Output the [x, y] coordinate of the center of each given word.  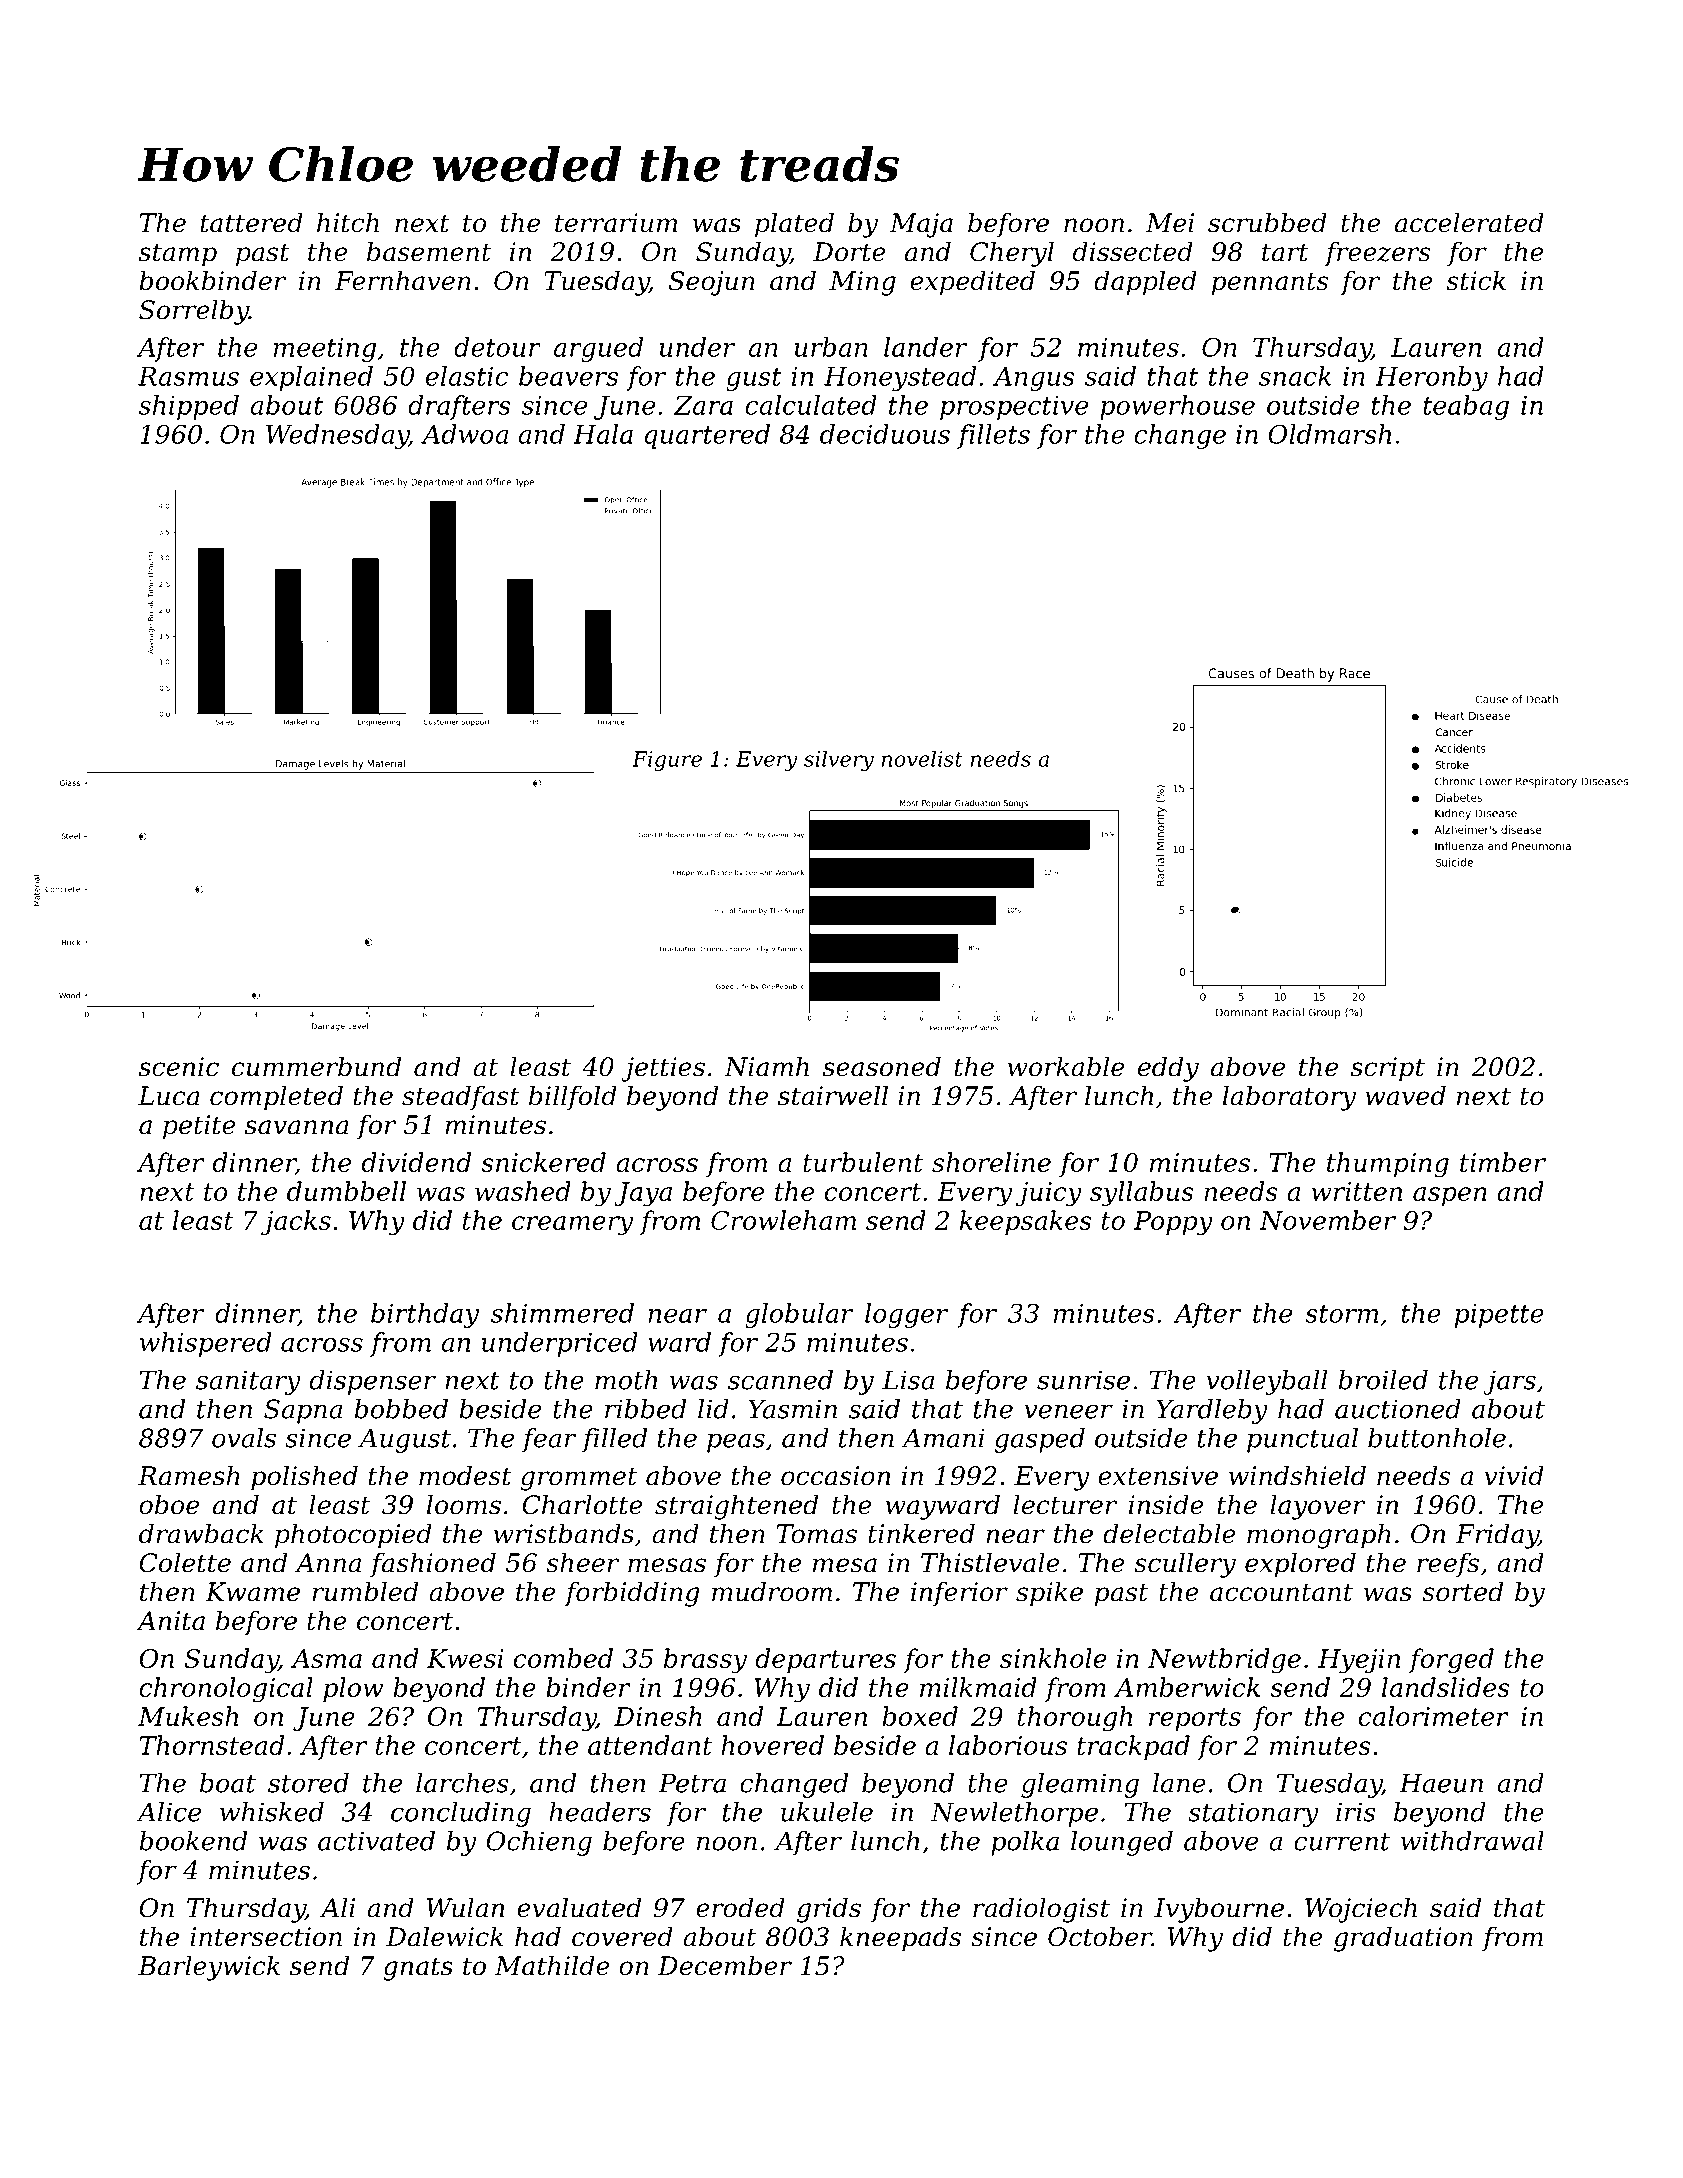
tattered [252, 222]
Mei [1170, 223]
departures [825, 1660]
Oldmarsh [1329, 434]
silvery [839, 760]
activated [376, 1841]
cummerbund [316, 1066]
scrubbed [1267, 222]
